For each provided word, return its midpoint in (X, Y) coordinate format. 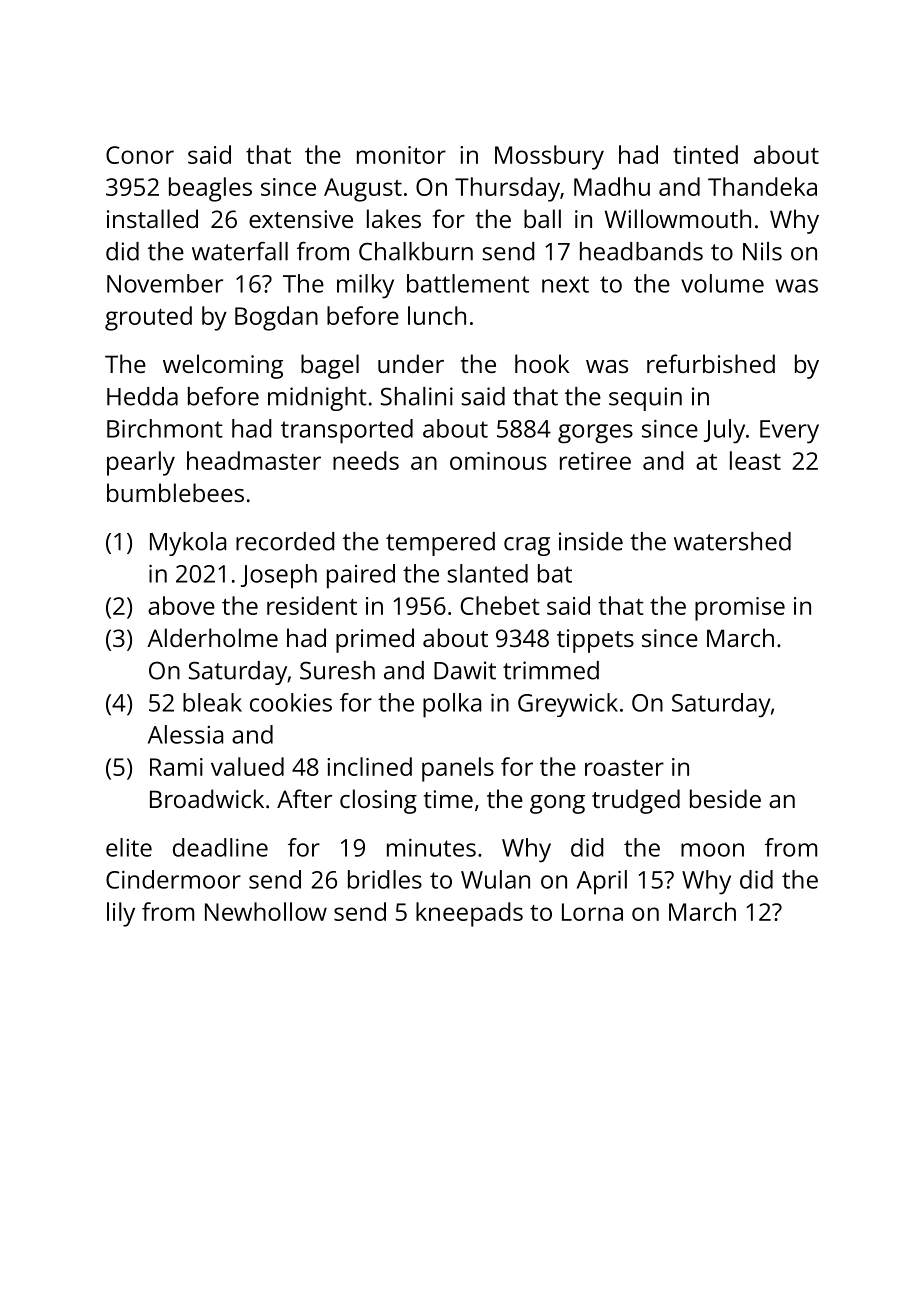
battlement (468, 283)
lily (121, 914)
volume (722, 283)
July (724, 431)
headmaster (254, 460)
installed (152, 218)
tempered (440, 544)
